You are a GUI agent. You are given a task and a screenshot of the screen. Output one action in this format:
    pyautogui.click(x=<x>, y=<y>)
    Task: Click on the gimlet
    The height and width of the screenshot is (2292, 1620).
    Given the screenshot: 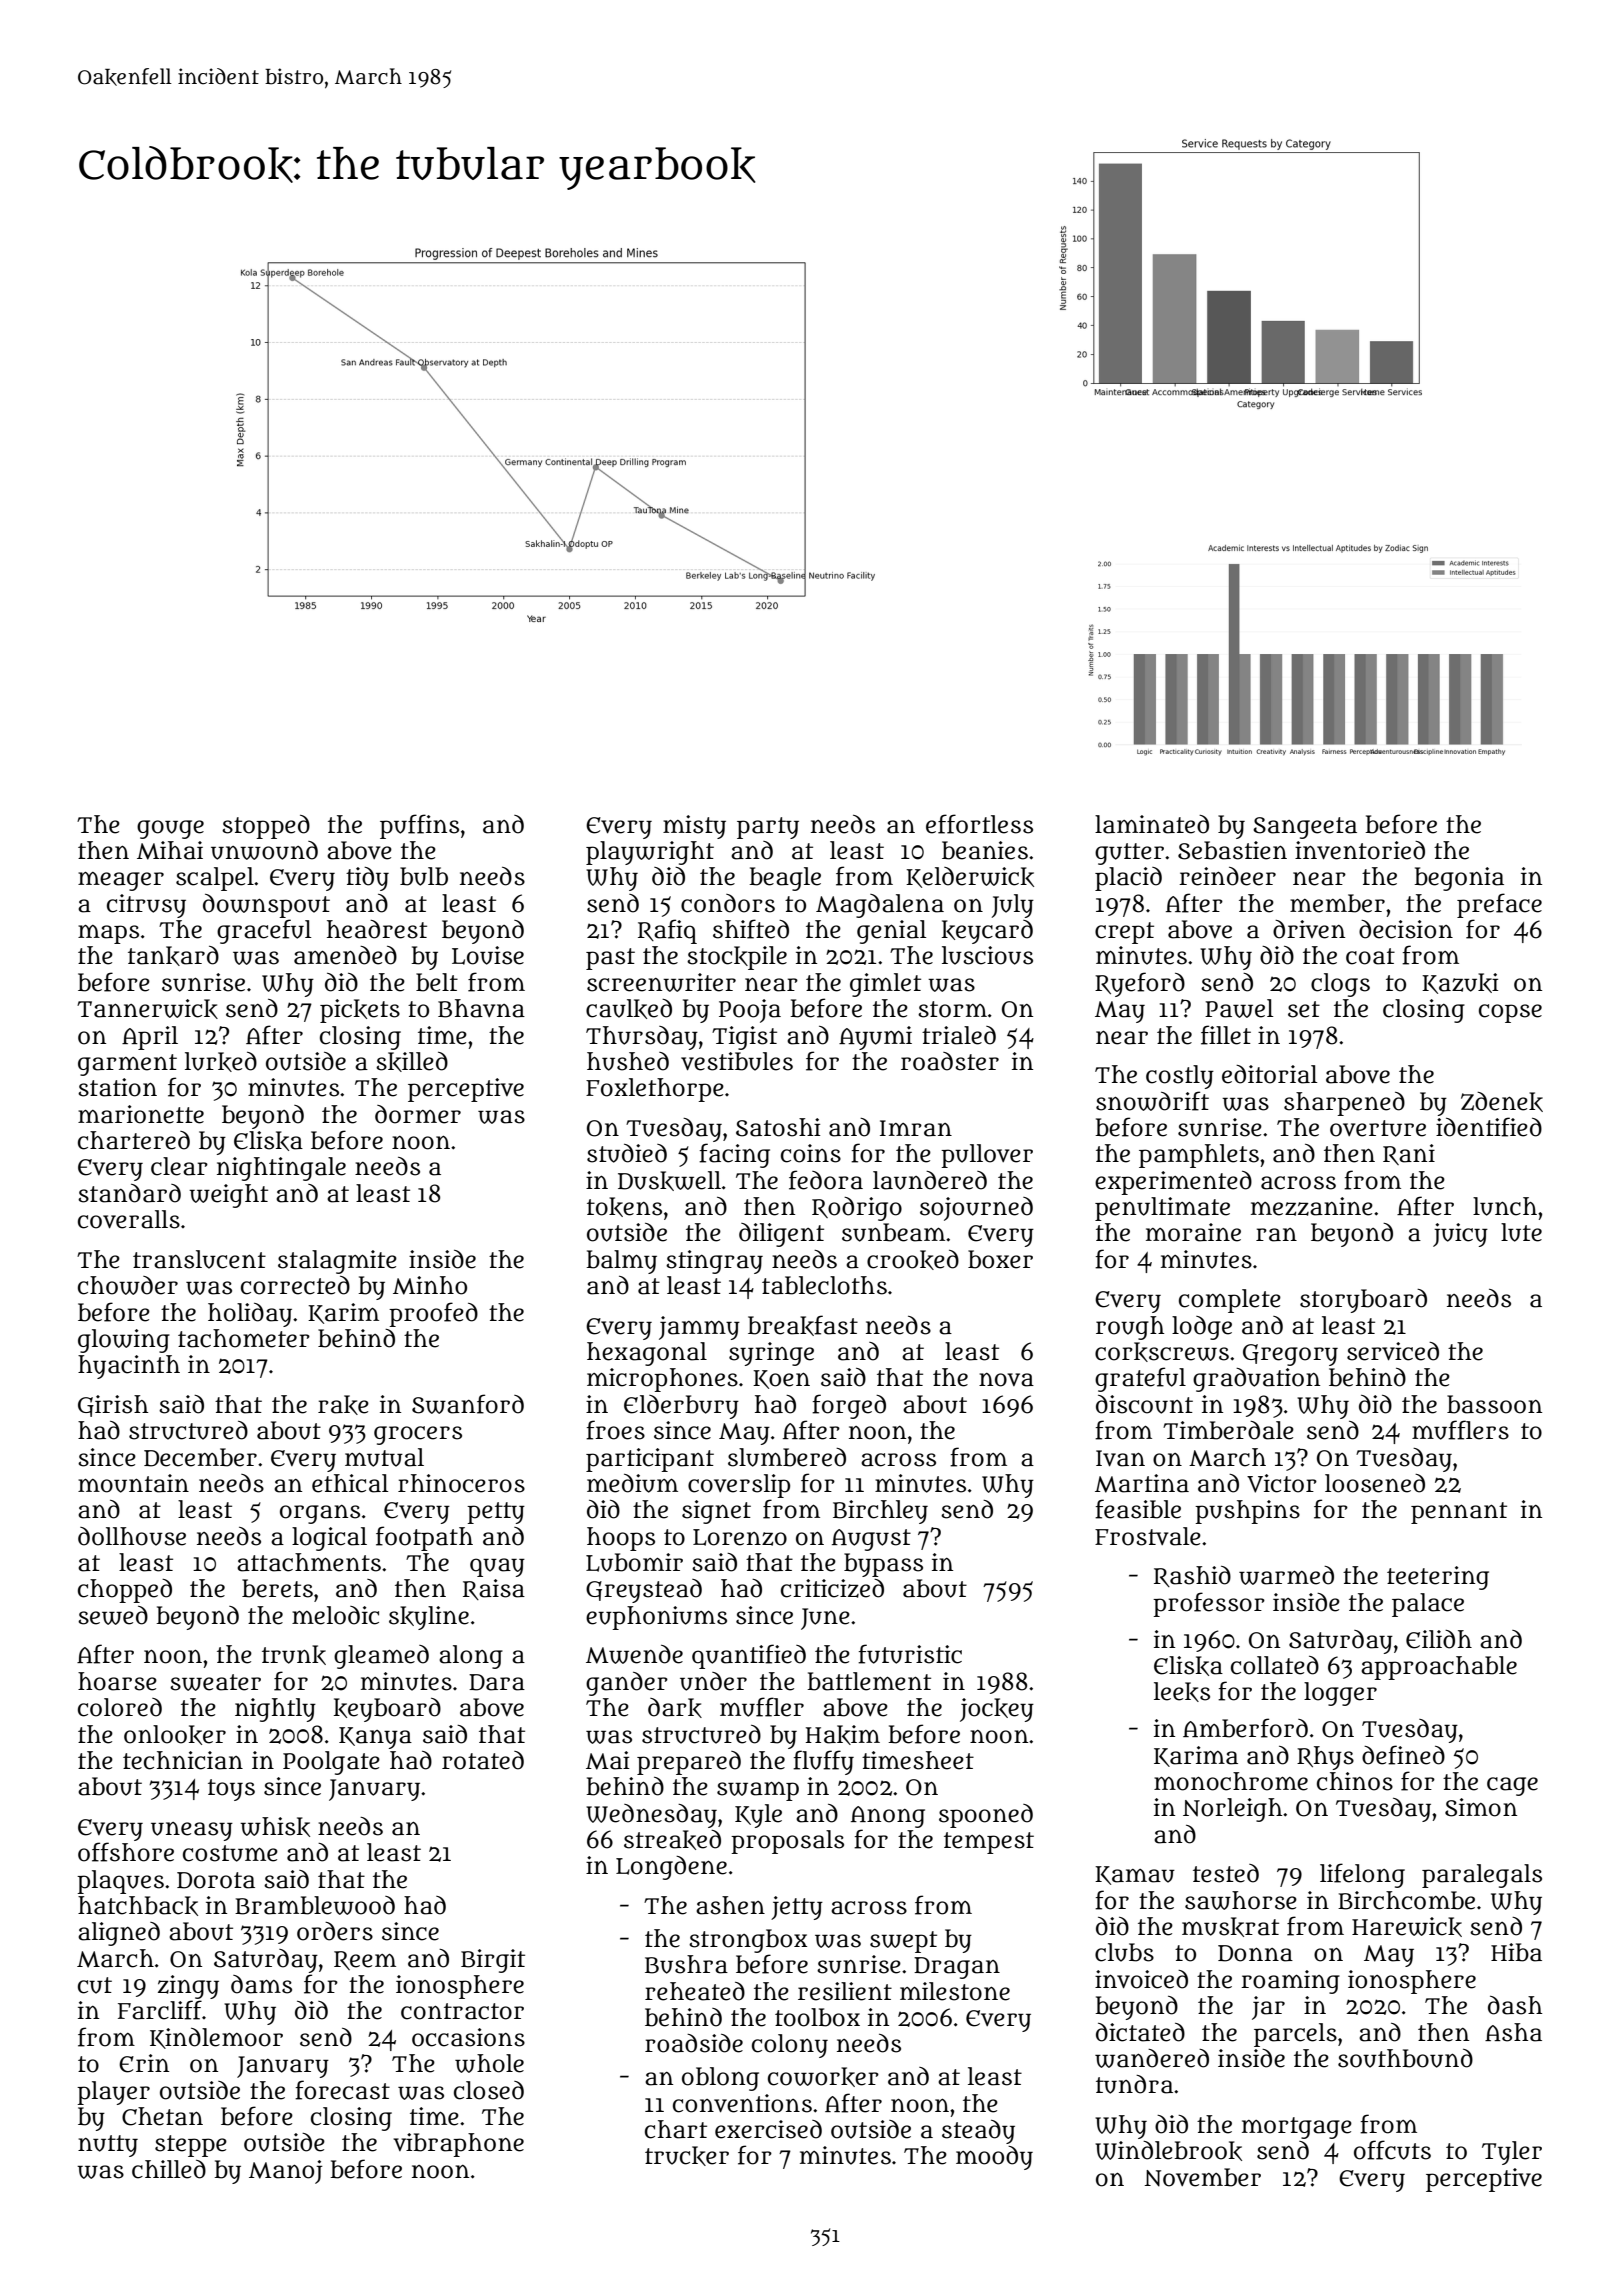 What is the action you would take?
    pyautogui.click(x=885, y=985)
